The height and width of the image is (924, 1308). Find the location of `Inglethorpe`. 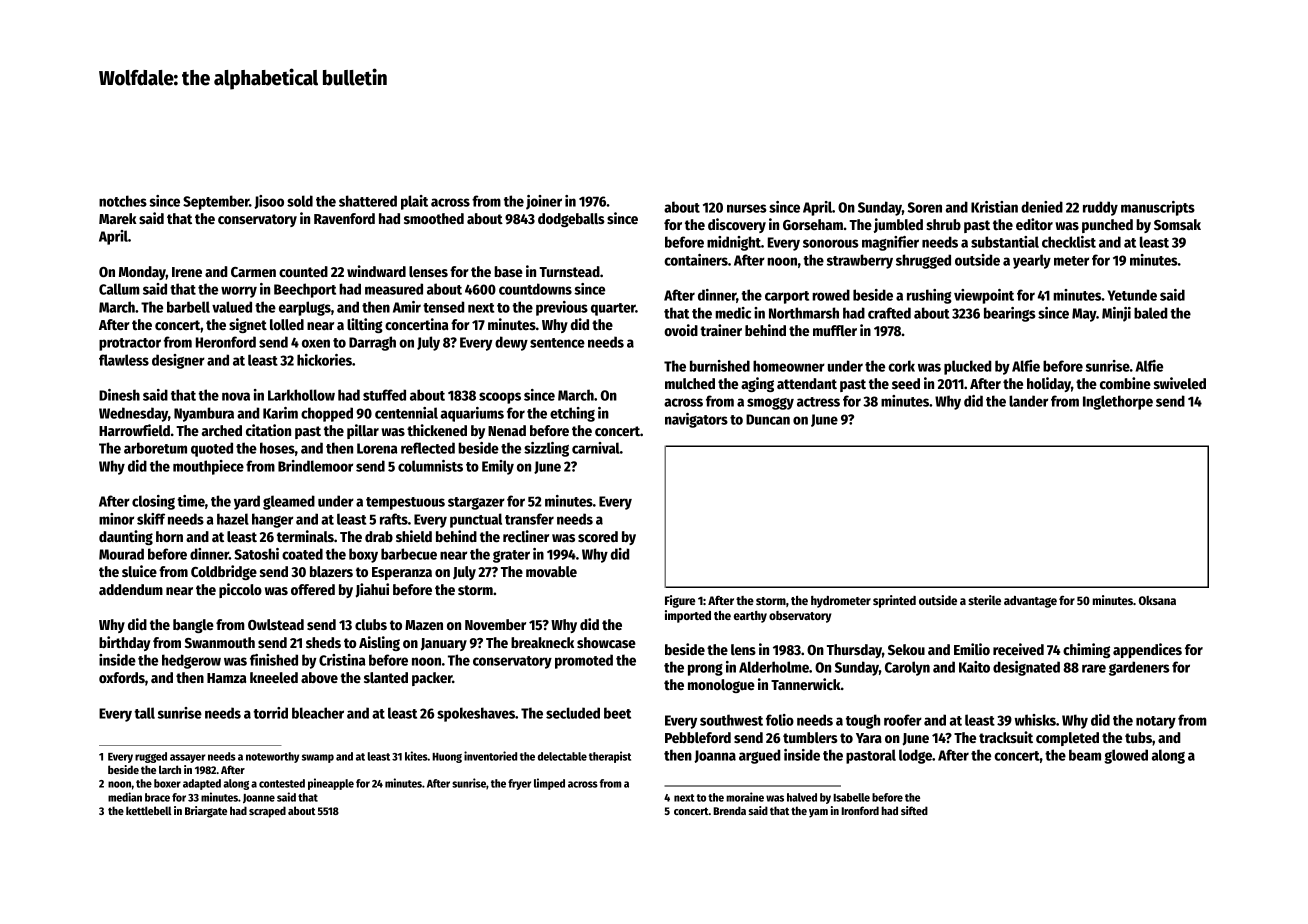

Inglethorpe is located at coordinates (1118, 402).
